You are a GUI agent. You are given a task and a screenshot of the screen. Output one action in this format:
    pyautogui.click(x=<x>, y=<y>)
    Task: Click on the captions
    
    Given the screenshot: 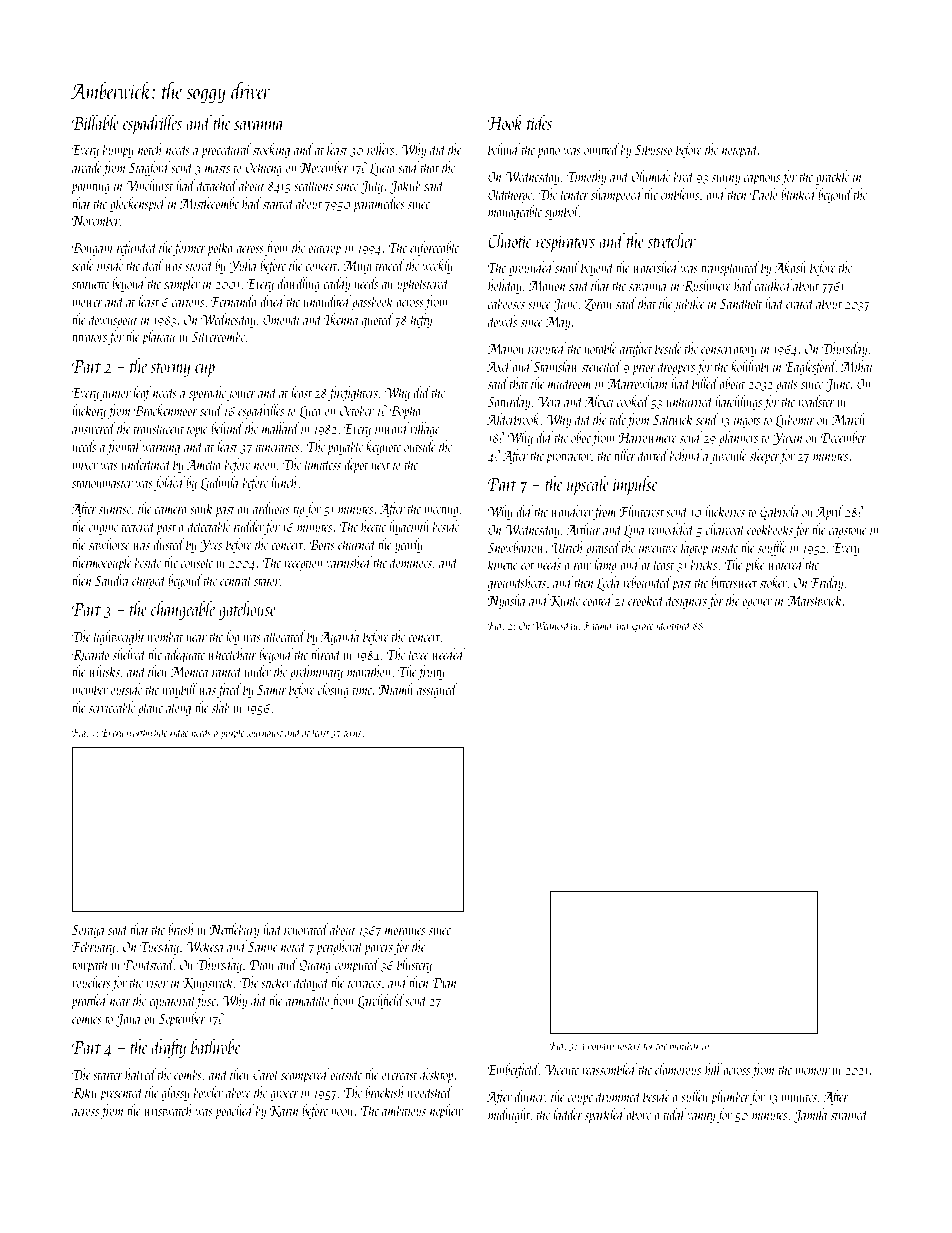 What is the action you would take?
    pyautogui.click(x=762, y=178)
